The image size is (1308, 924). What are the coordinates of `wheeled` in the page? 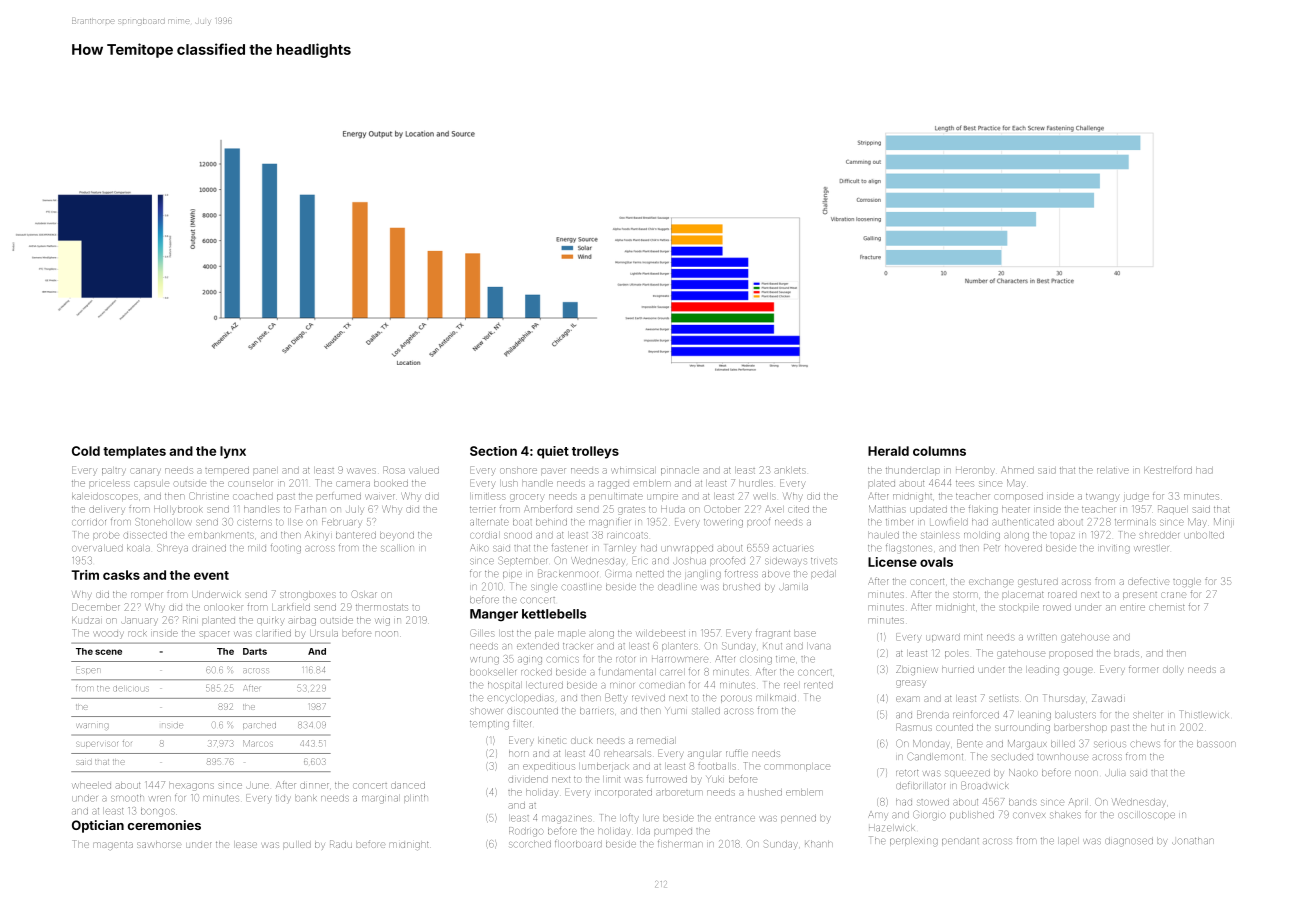 It's located at (92, 786).
